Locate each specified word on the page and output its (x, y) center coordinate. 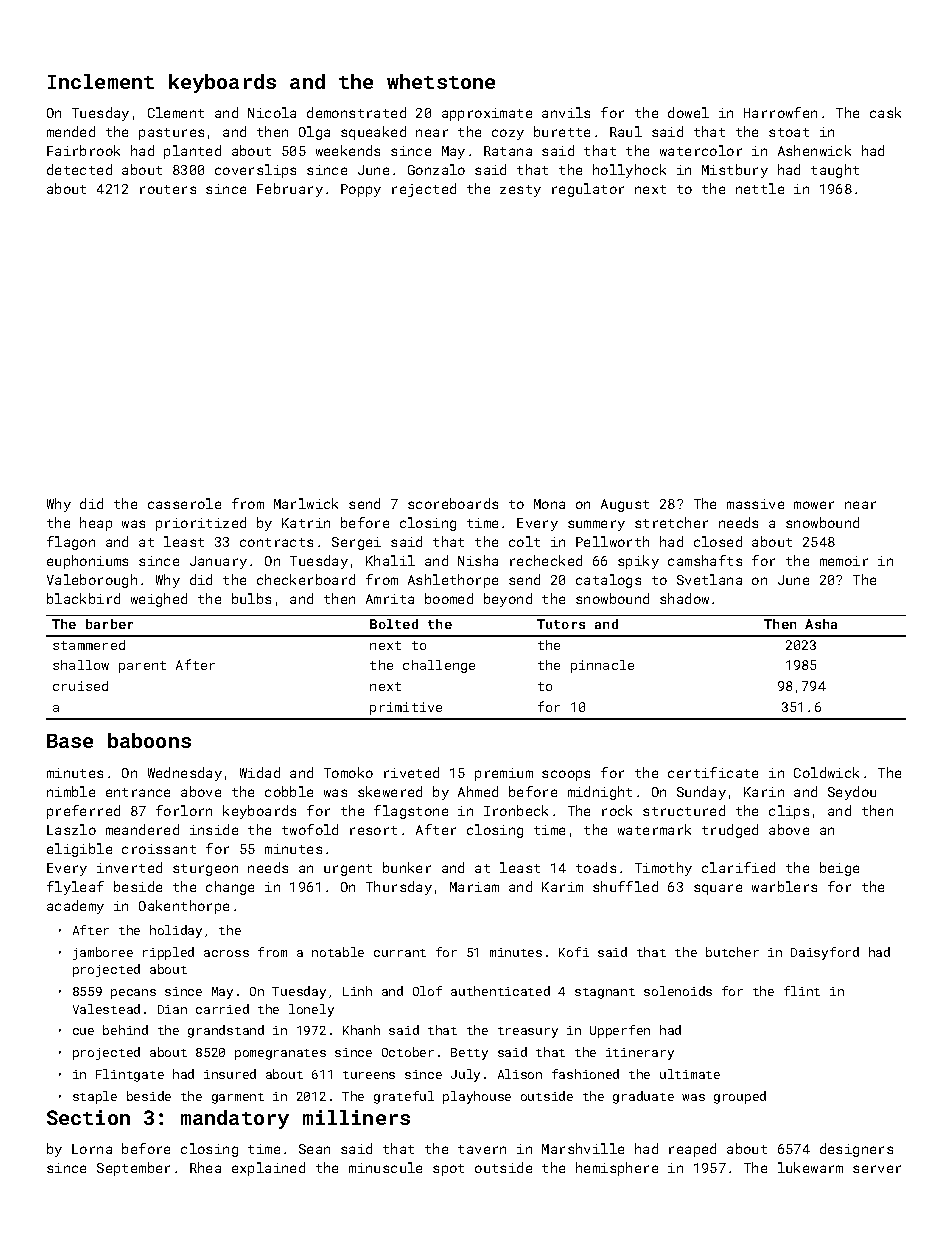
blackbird (83, 598)
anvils (566, 112)
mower (814, 505)
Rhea (205, 1167)
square (718, 889)
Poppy (361, 190)
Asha (821, 624)
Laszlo (71, 829)
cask (885, 112)
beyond (508, 600)
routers (168, 189)
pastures (171, 134)
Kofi (574, 952)
